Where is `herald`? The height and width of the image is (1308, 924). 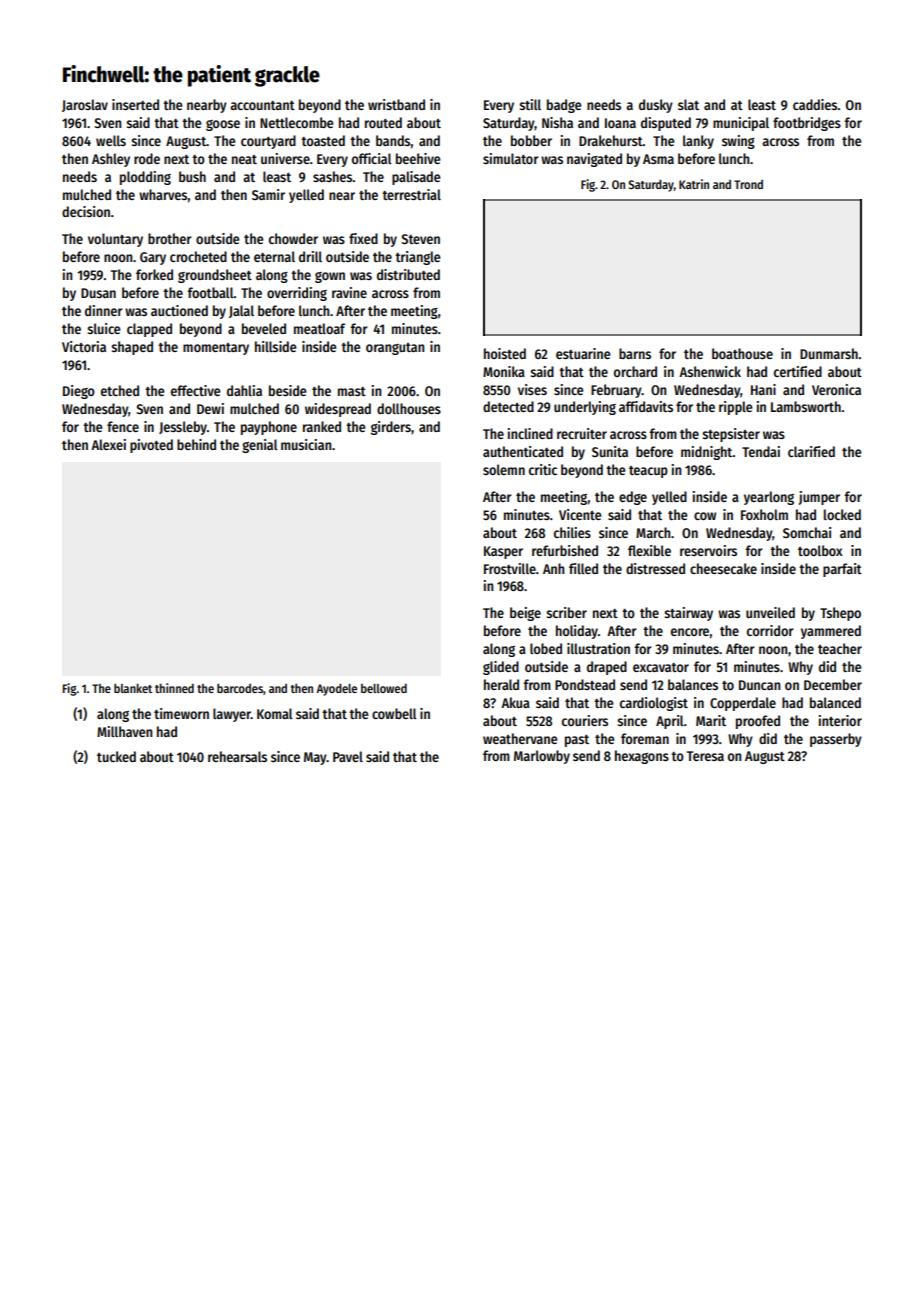 herald is located at coordinates (501, 684).
